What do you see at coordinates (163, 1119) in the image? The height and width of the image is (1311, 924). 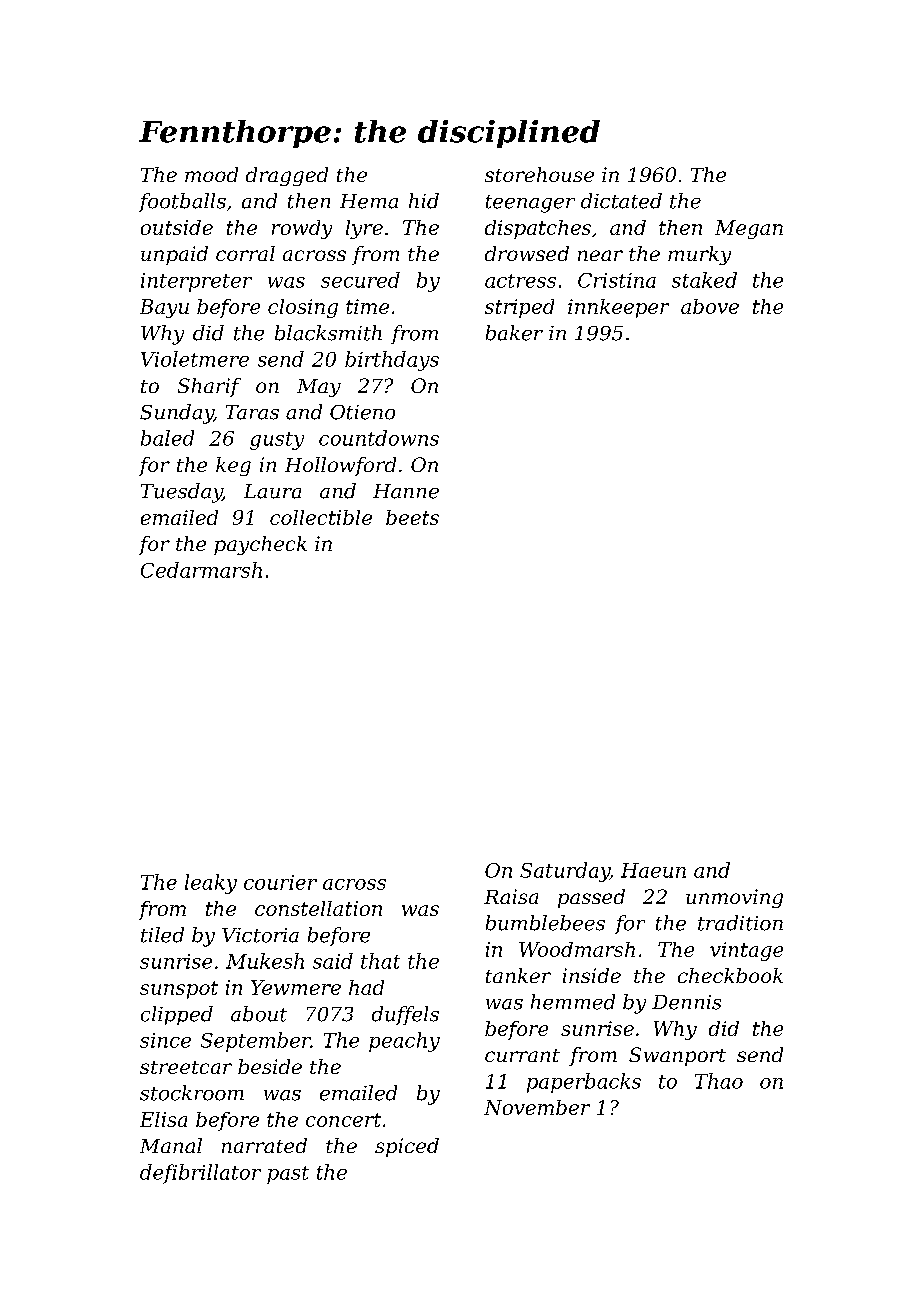 I see `Elisa` at bounding box center [163, 1119].
